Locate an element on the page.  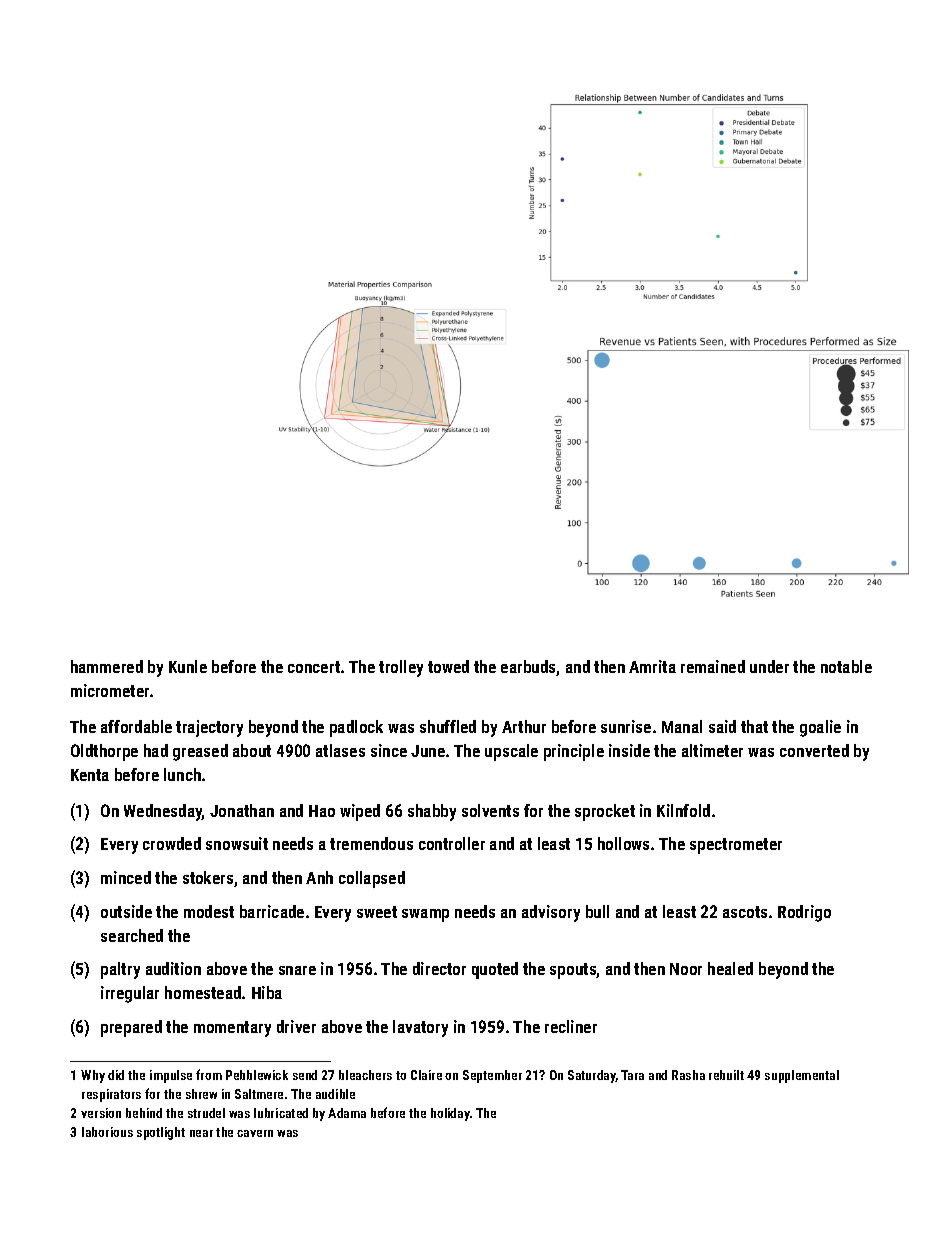
Kunle is located at coordinates (188, 666).
